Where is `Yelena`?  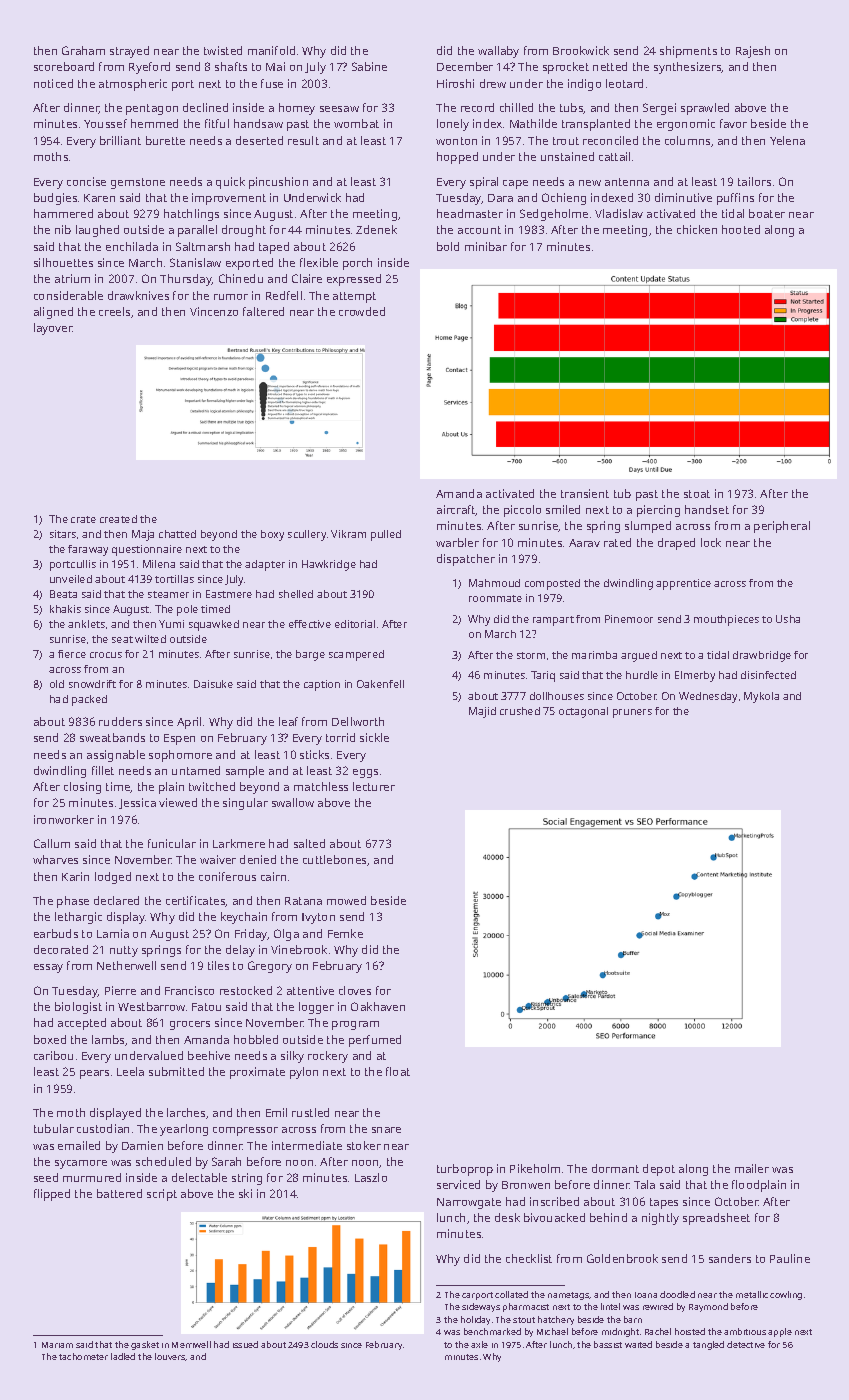 Yelena is located at coordinates (787, 140).
